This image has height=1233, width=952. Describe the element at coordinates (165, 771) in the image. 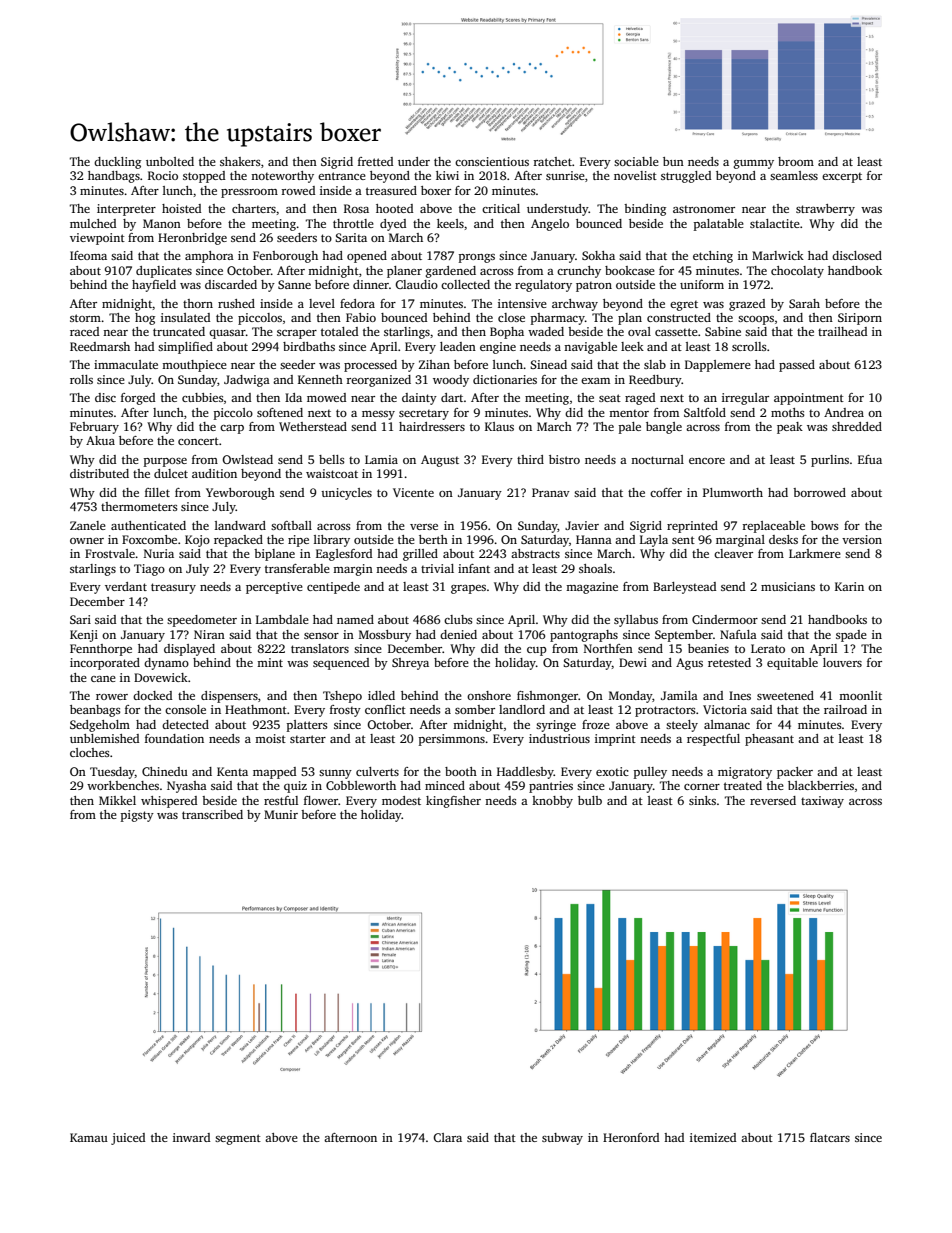

I see `Chinedu` at that location.
